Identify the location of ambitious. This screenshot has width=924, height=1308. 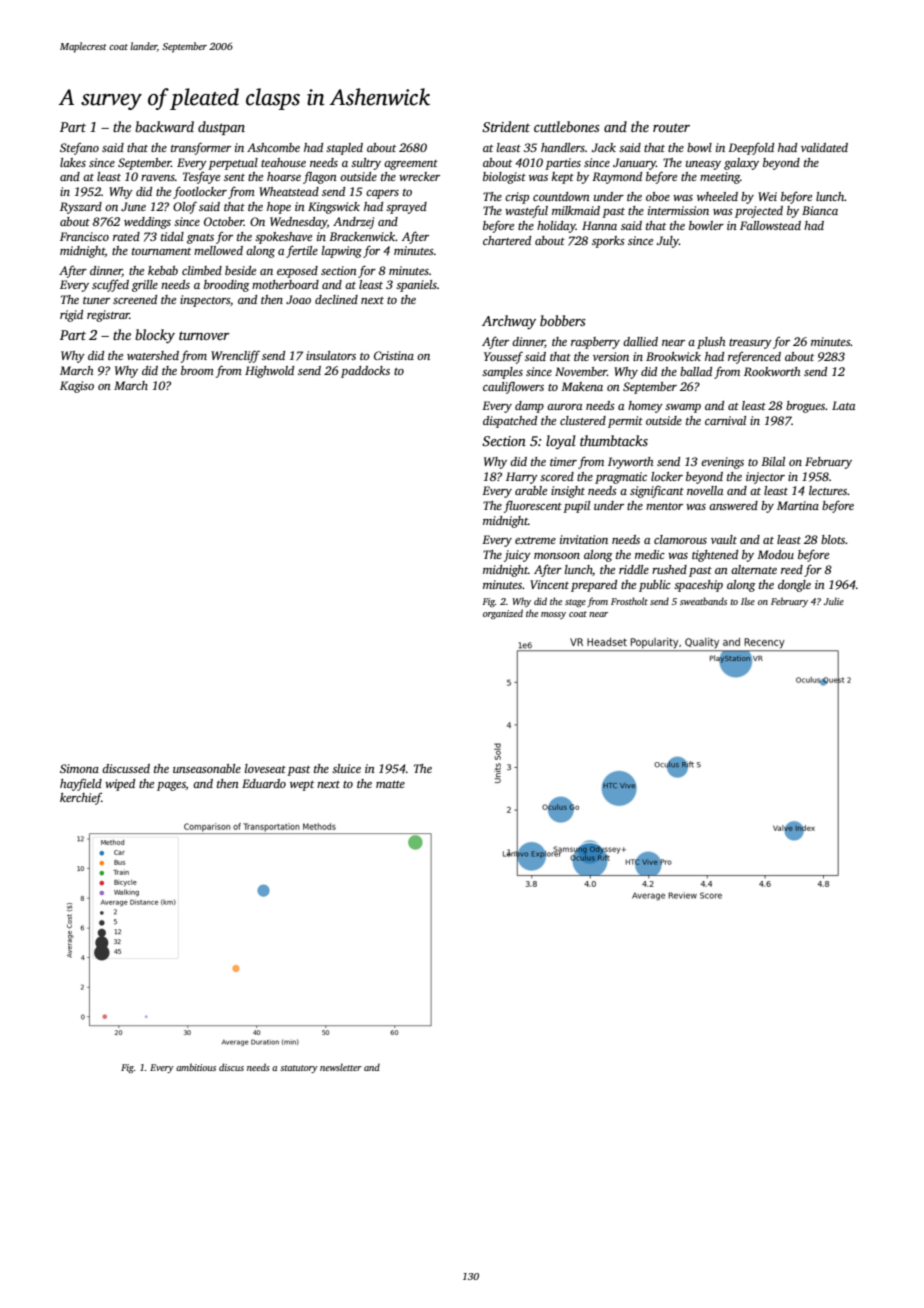
(196, 1067).
